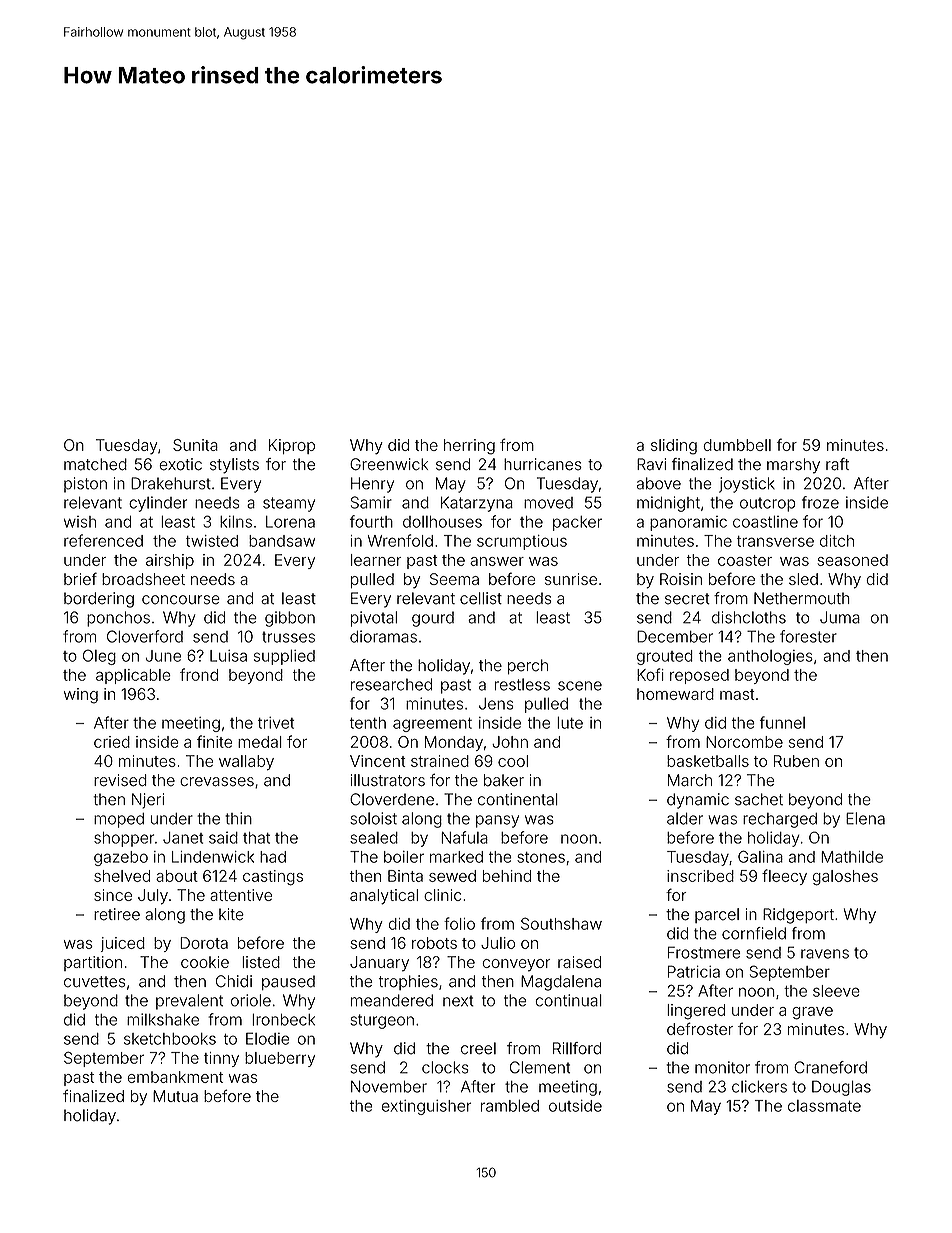 This screenshot has height=1233, width=952. What do you see at coordinates (708, 761) in the screenshot?
I see `basketballs` at bounding box center [708, 761].
